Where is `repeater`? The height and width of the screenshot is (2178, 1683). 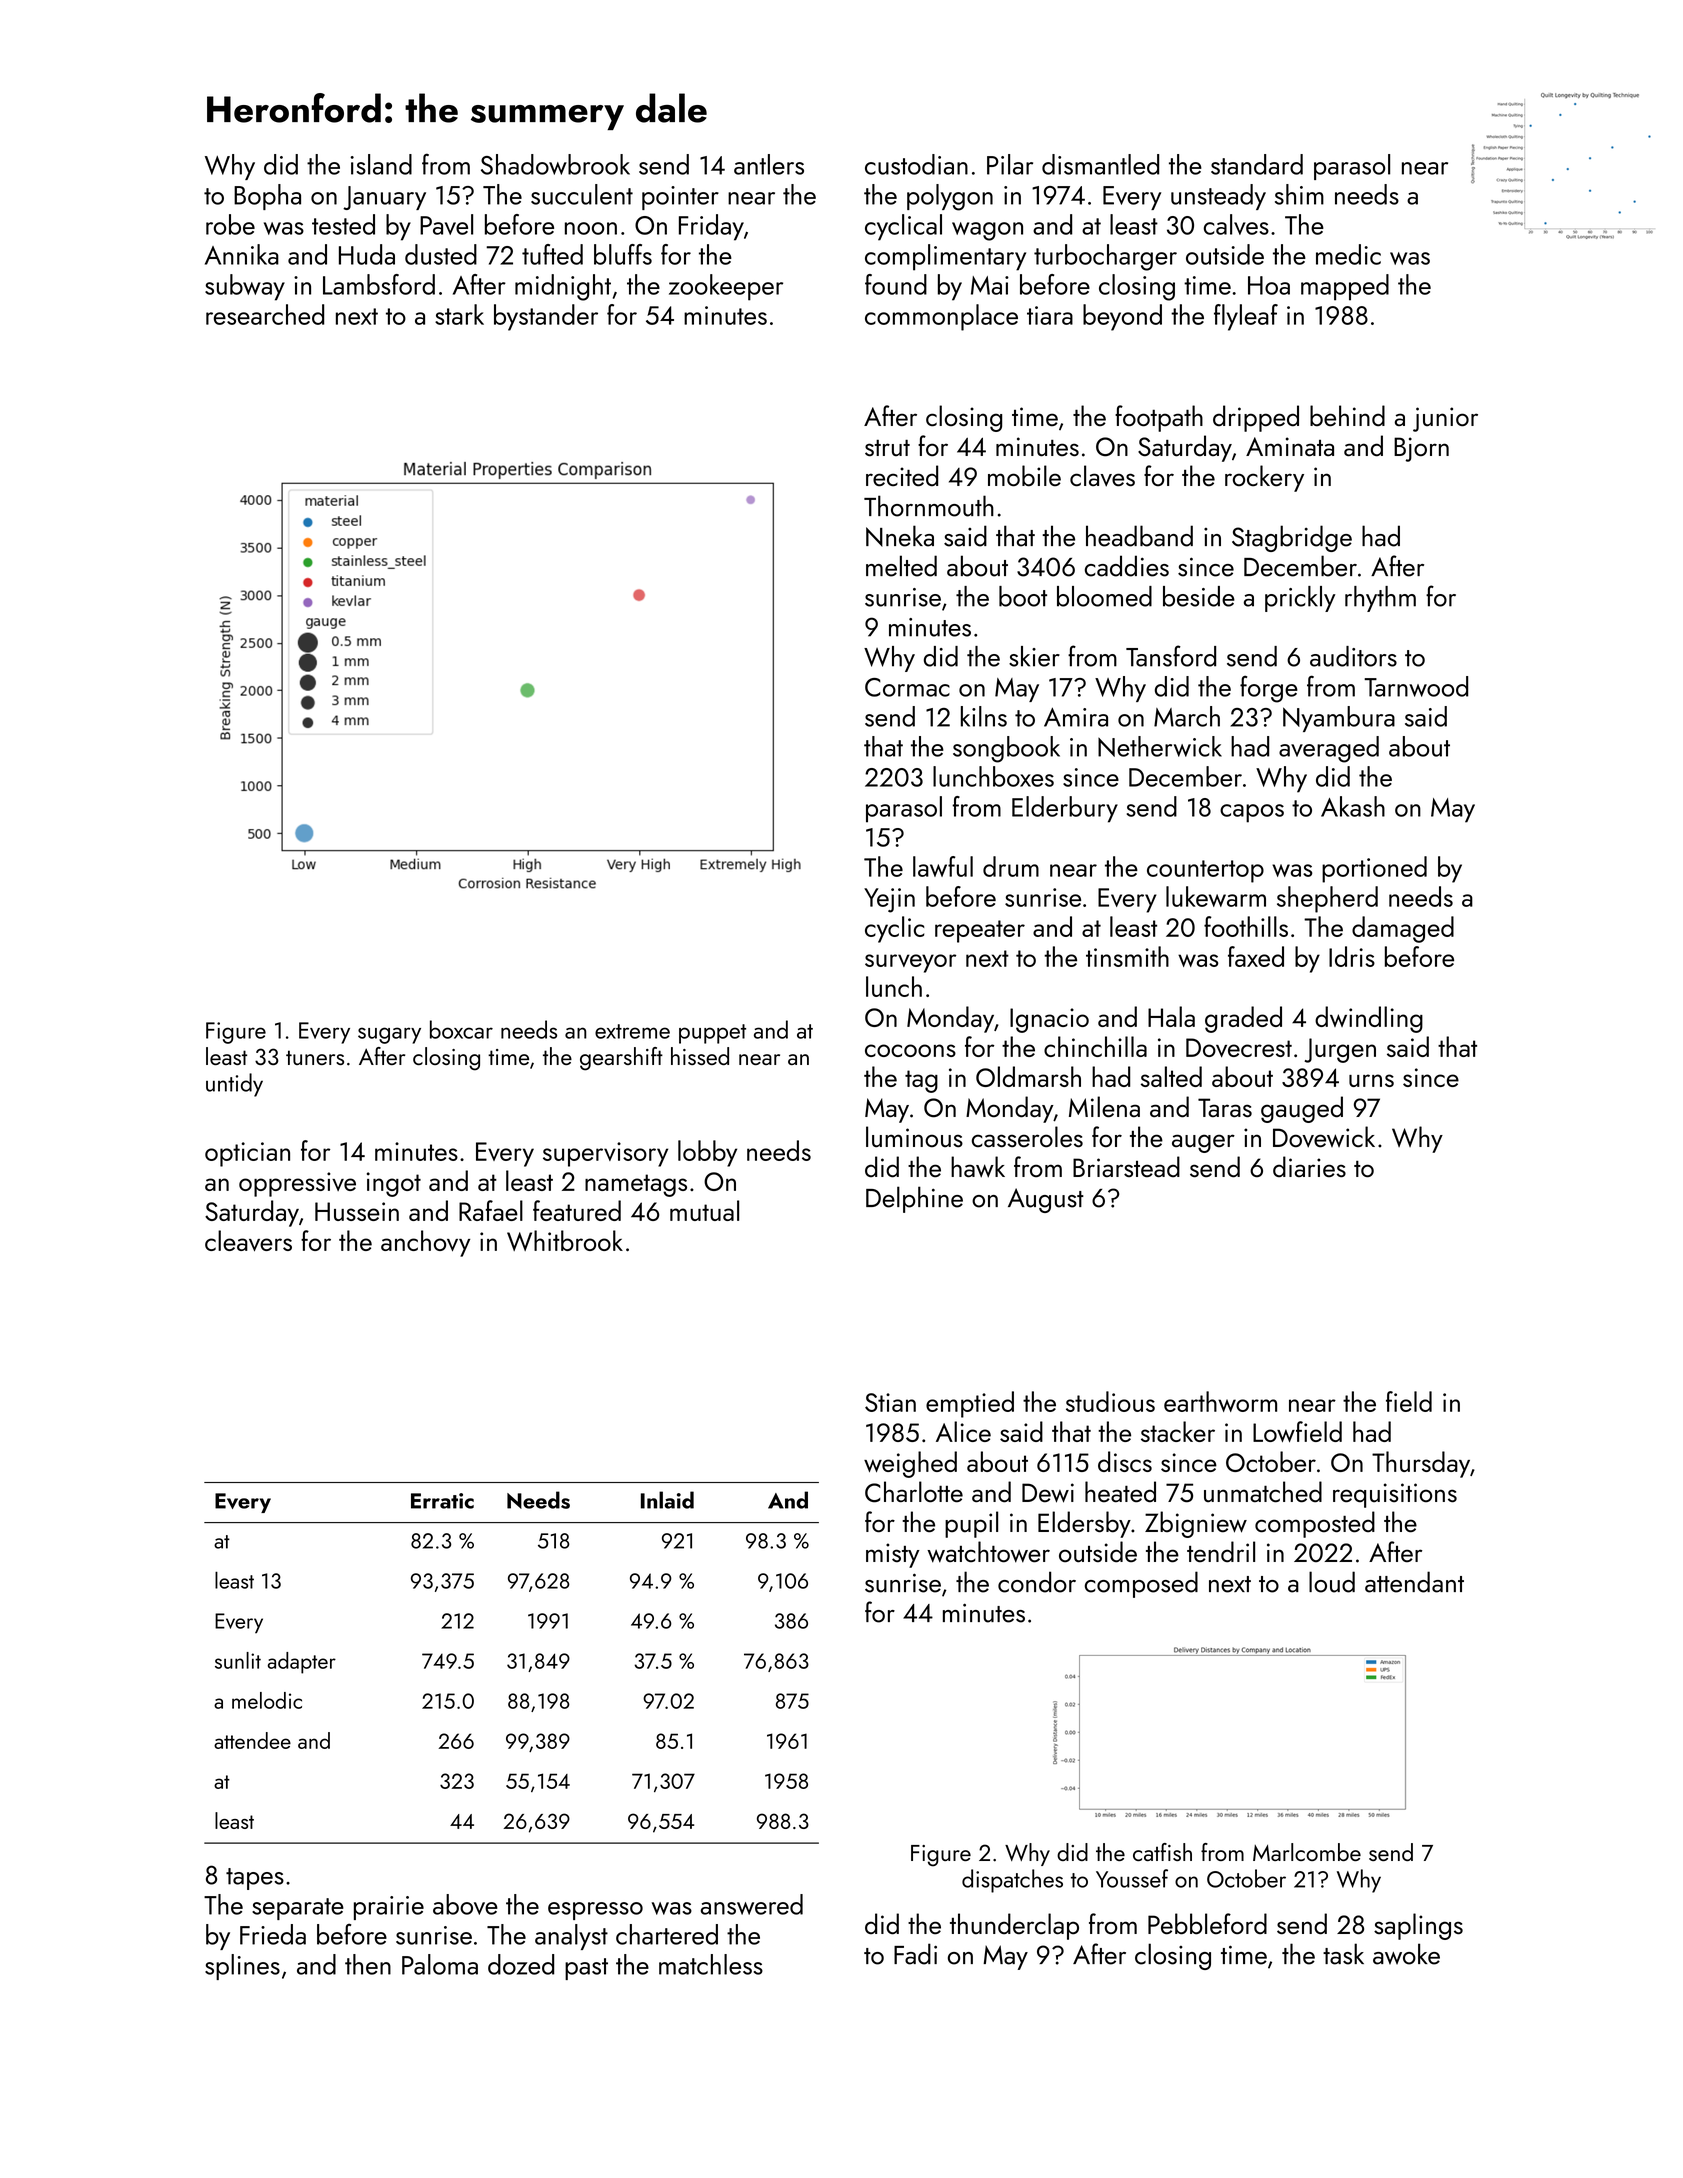
repeater is located at coordinates (980, 931).
